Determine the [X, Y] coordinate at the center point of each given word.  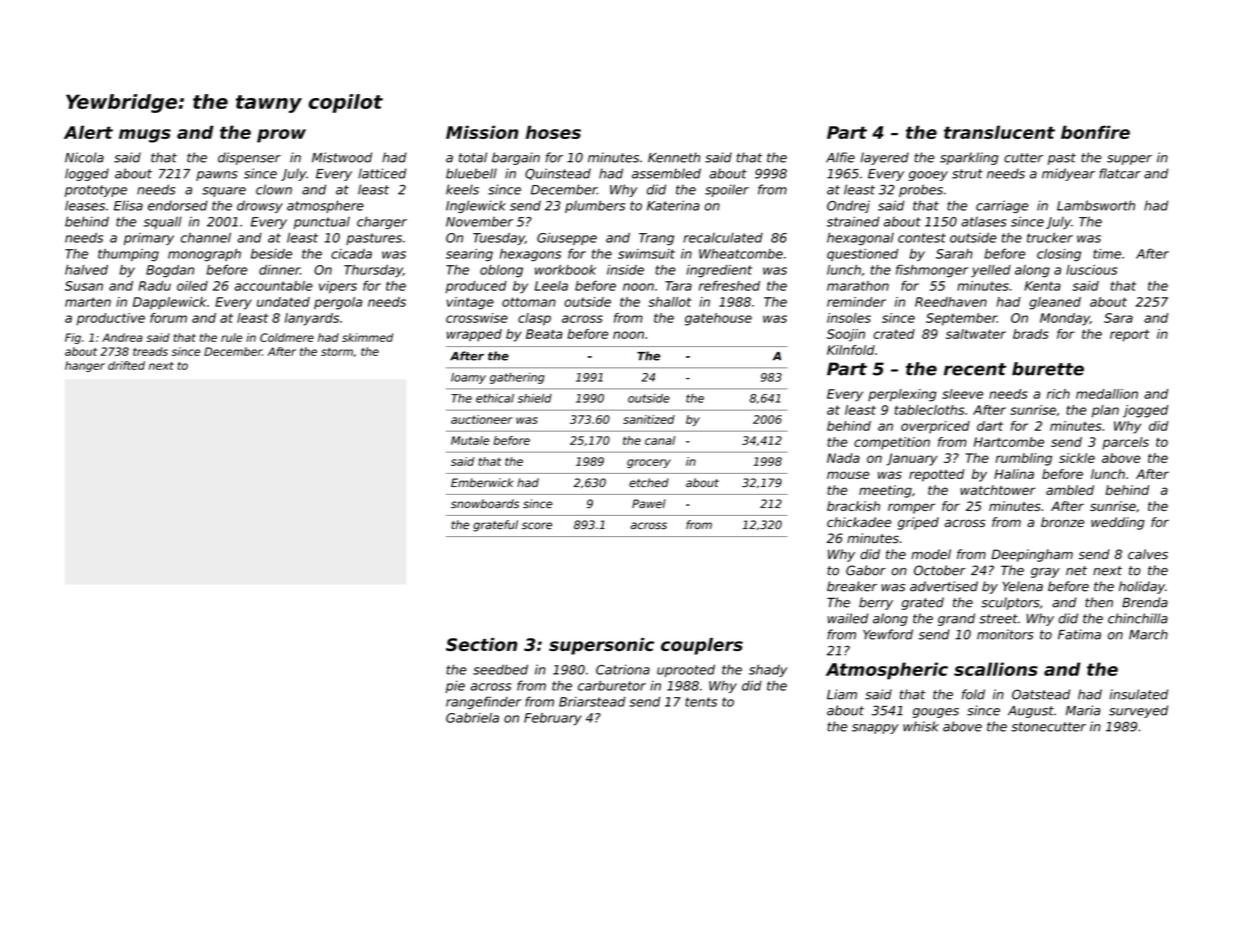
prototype [96, 191]
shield [535, 398]
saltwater [976, 334]
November [479, 222]
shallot [669, 302]
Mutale [470, 440]
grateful [495, 526]
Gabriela [472, 718]
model [931, 554]
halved [86, 270]
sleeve [962, 394]
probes [921, 190]
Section [481, 644]
